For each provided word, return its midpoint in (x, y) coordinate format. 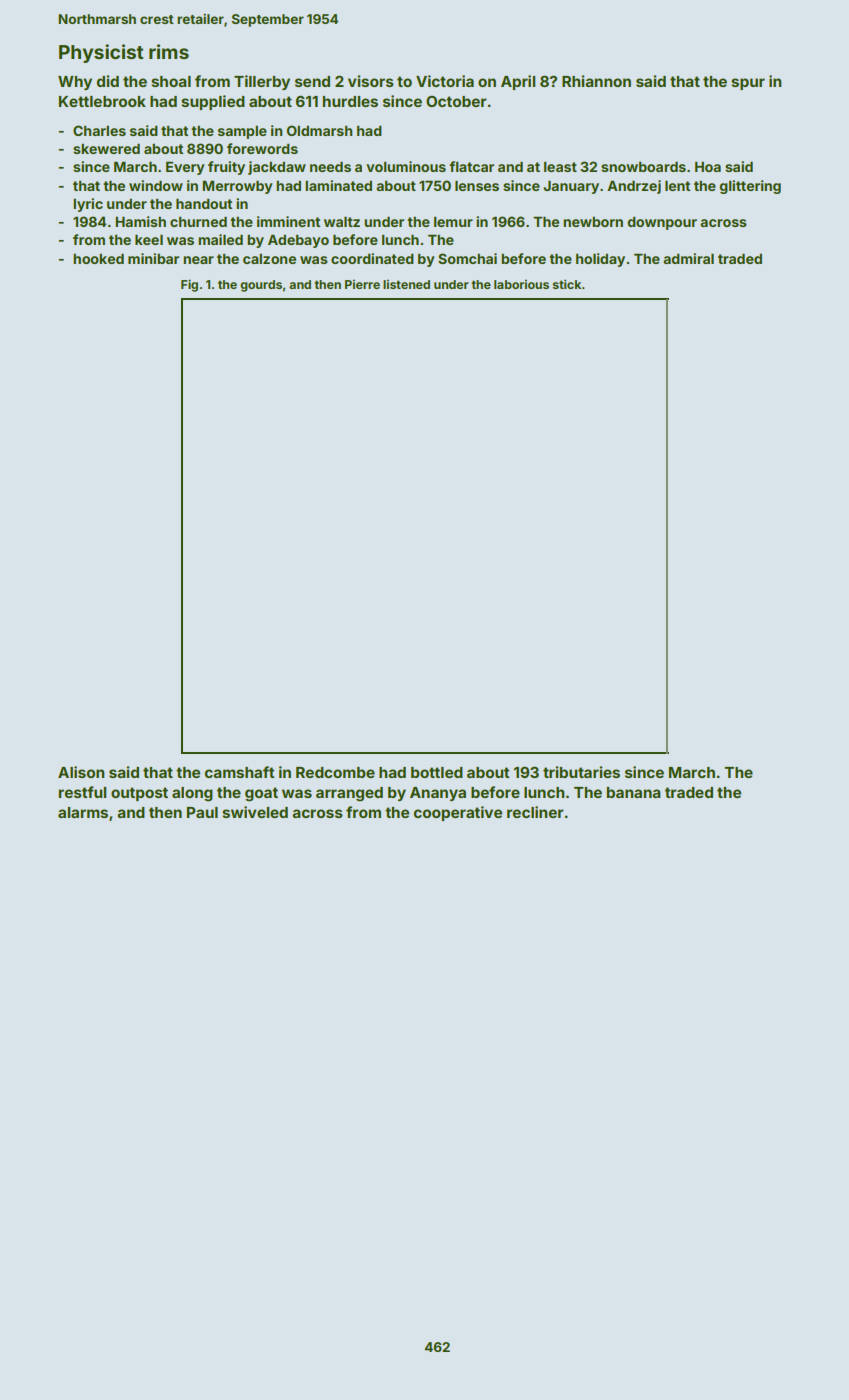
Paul (202, 812)
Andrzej (634, 187)
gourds (261, 286)
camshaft (239, 772)
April (518, 82)
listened (406, 284)
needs (330, 167)
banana (634, 792)
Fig (189, 285)
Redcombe (335, 772)
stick (567, 284)
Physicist (101, 53)
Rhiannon (596, 81)
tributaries (581, 772)
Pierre (362, 284)
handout (204, 204)
